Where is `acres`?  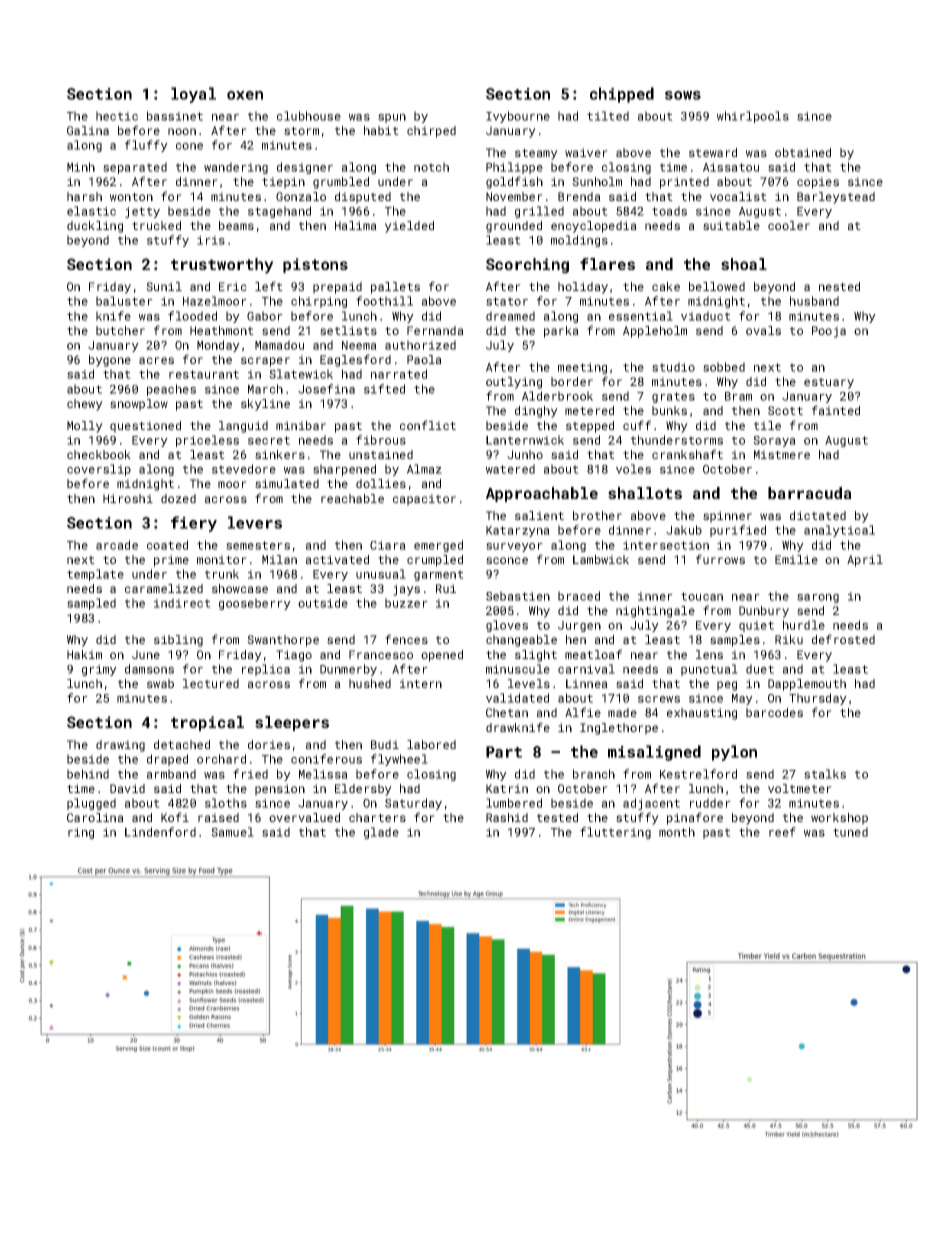 acres is located at coordinates (156, 360).
